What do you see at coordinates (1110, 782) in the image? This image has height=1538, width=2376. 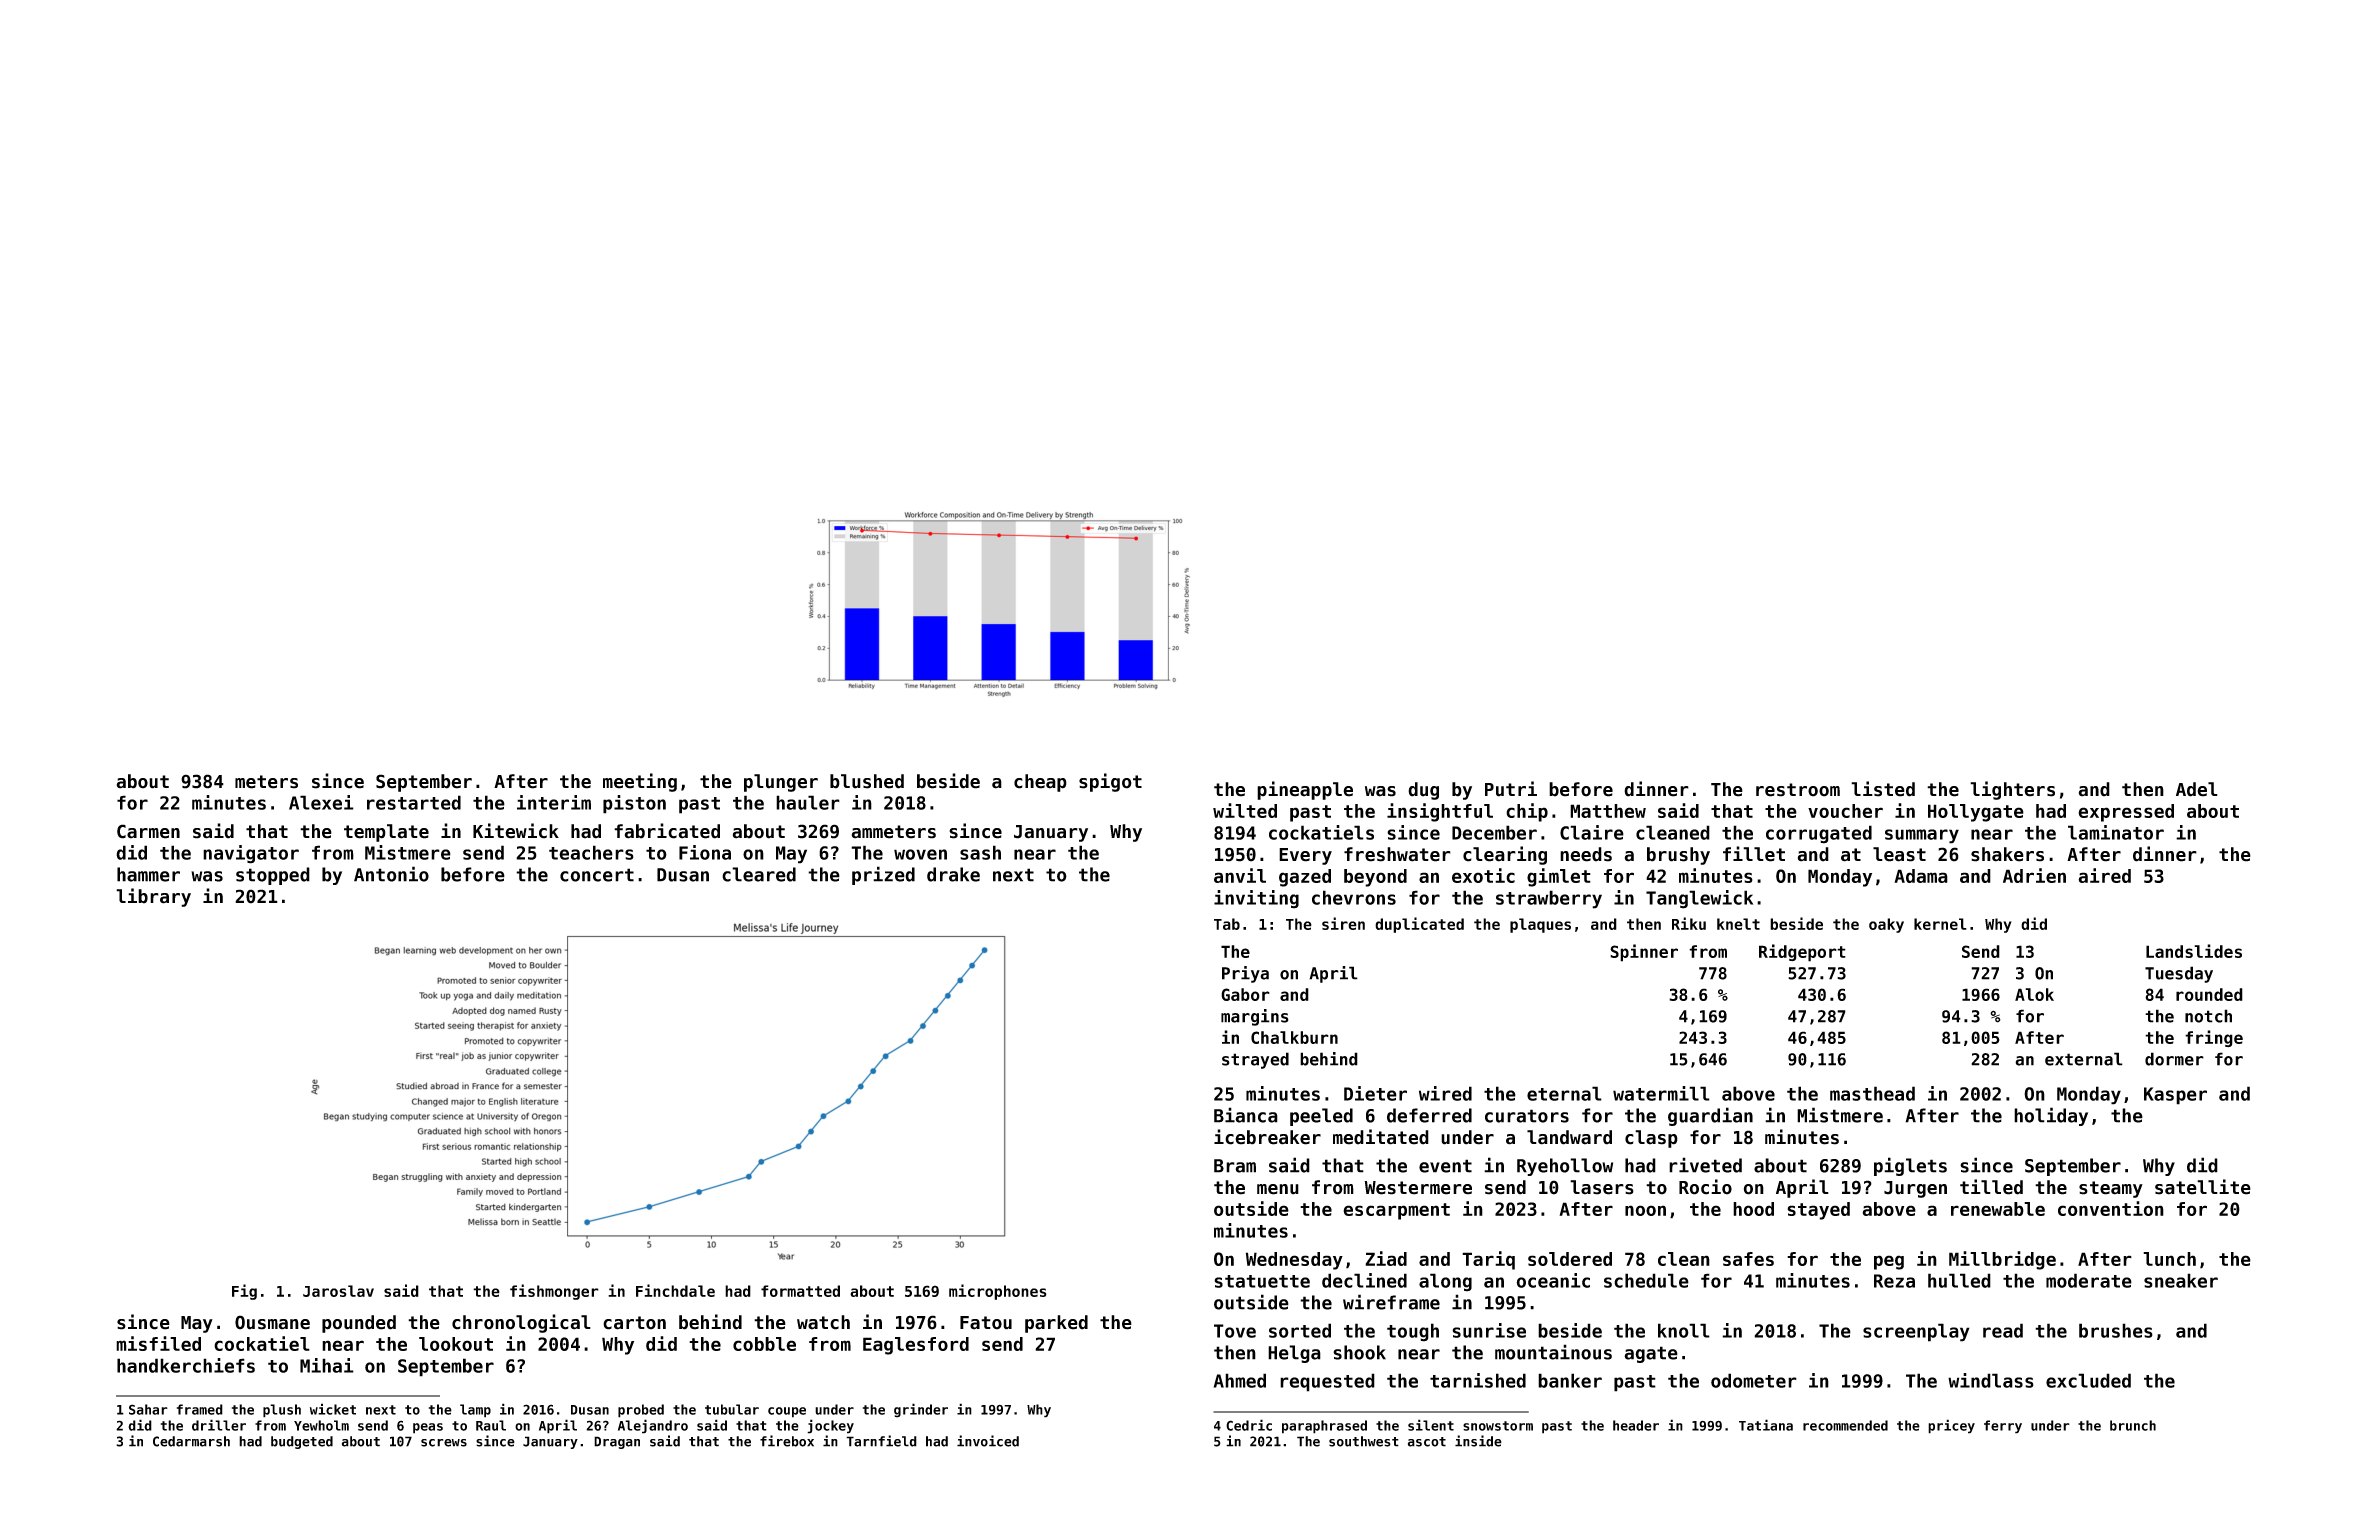 I see `spigot` at bounding box center [1110, 782].
